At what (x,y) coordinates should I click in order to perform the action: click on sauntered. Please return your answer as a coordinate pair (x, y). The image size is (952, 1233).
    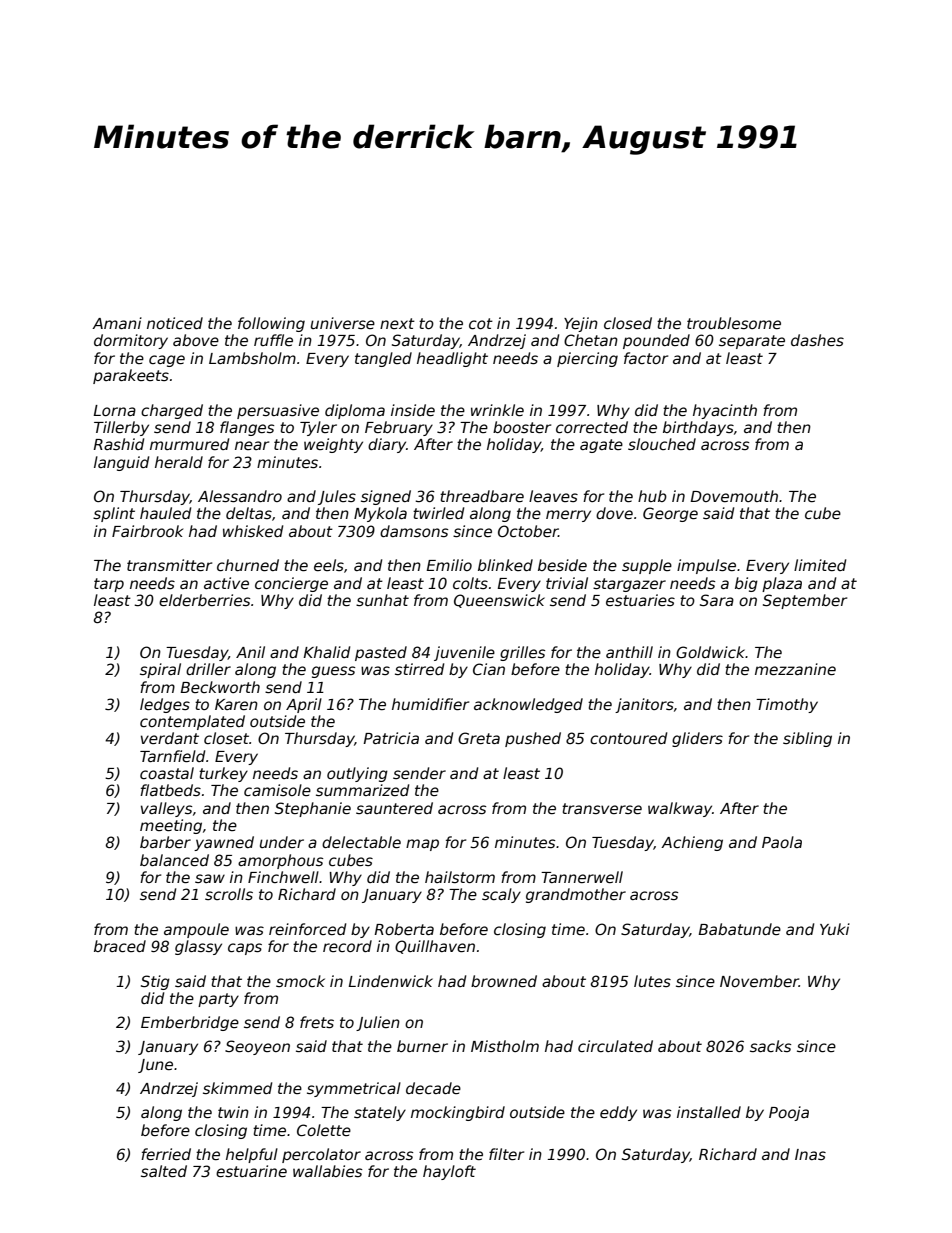
    Looking at the image, I should click on (394, 808).
